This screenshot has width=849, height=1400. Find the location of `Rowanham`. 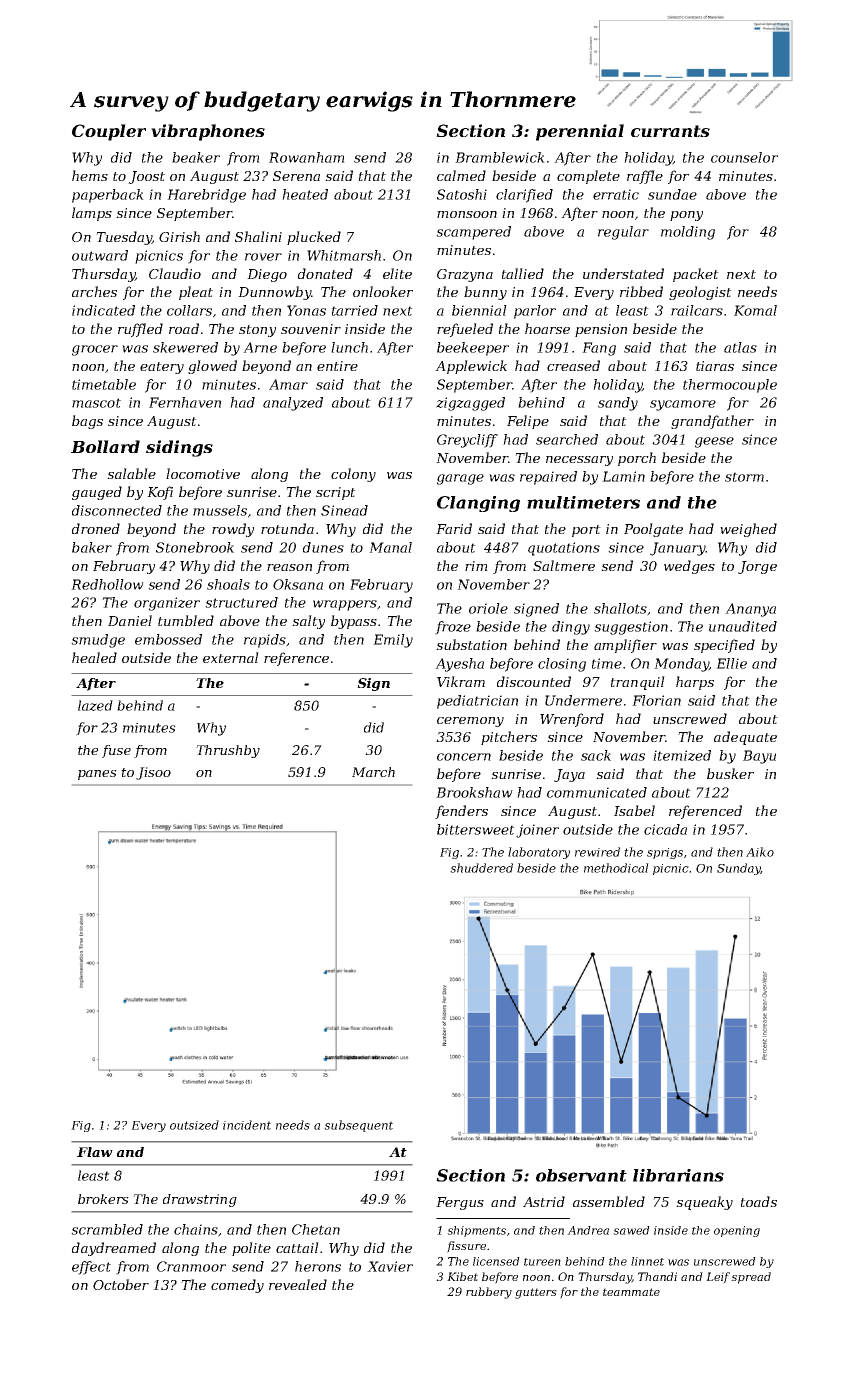

Rowanham is located at coordinates (307, 157).
